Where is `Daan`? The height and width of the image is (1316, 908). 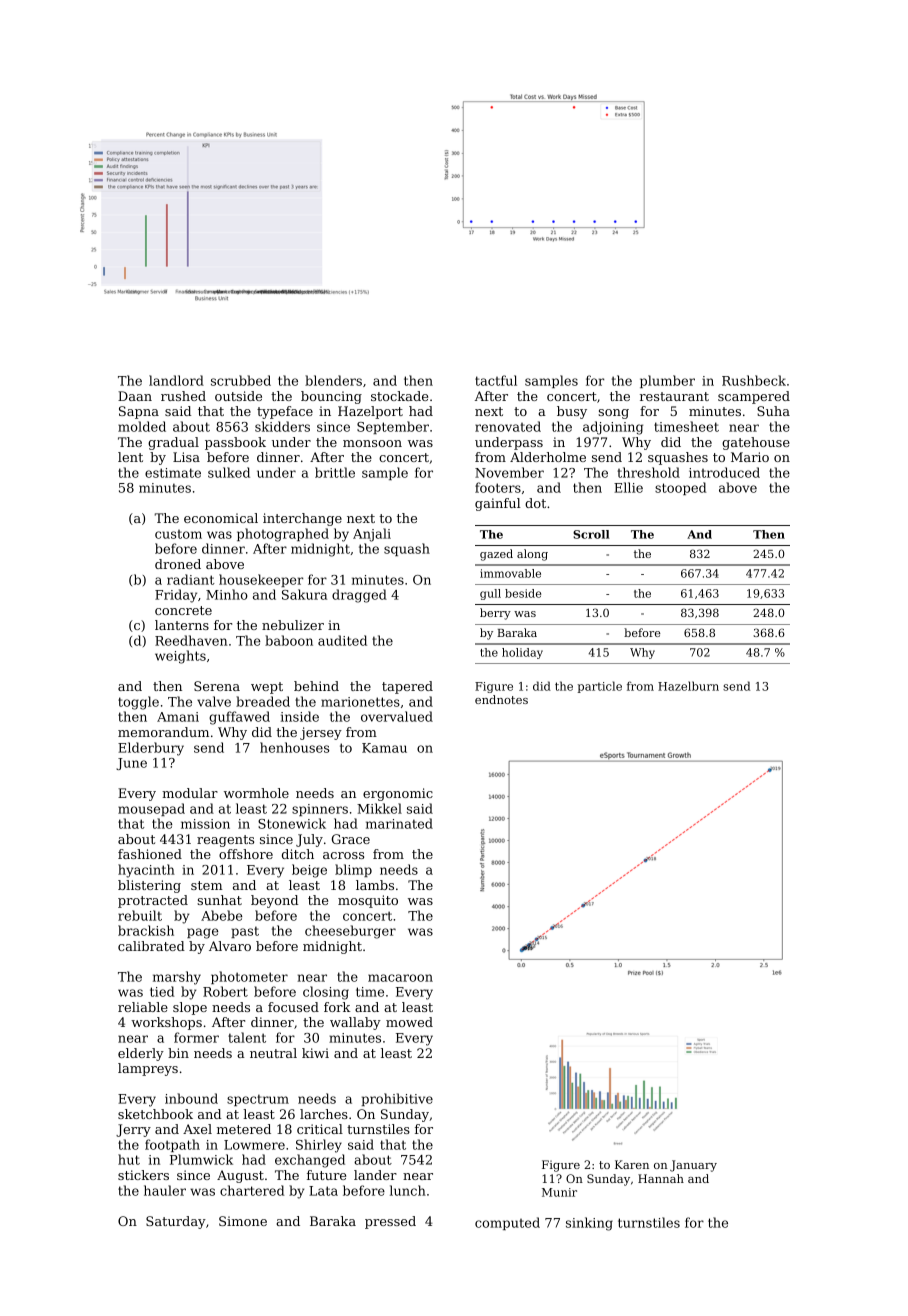 Daan is located at coordinates (135, 396).
